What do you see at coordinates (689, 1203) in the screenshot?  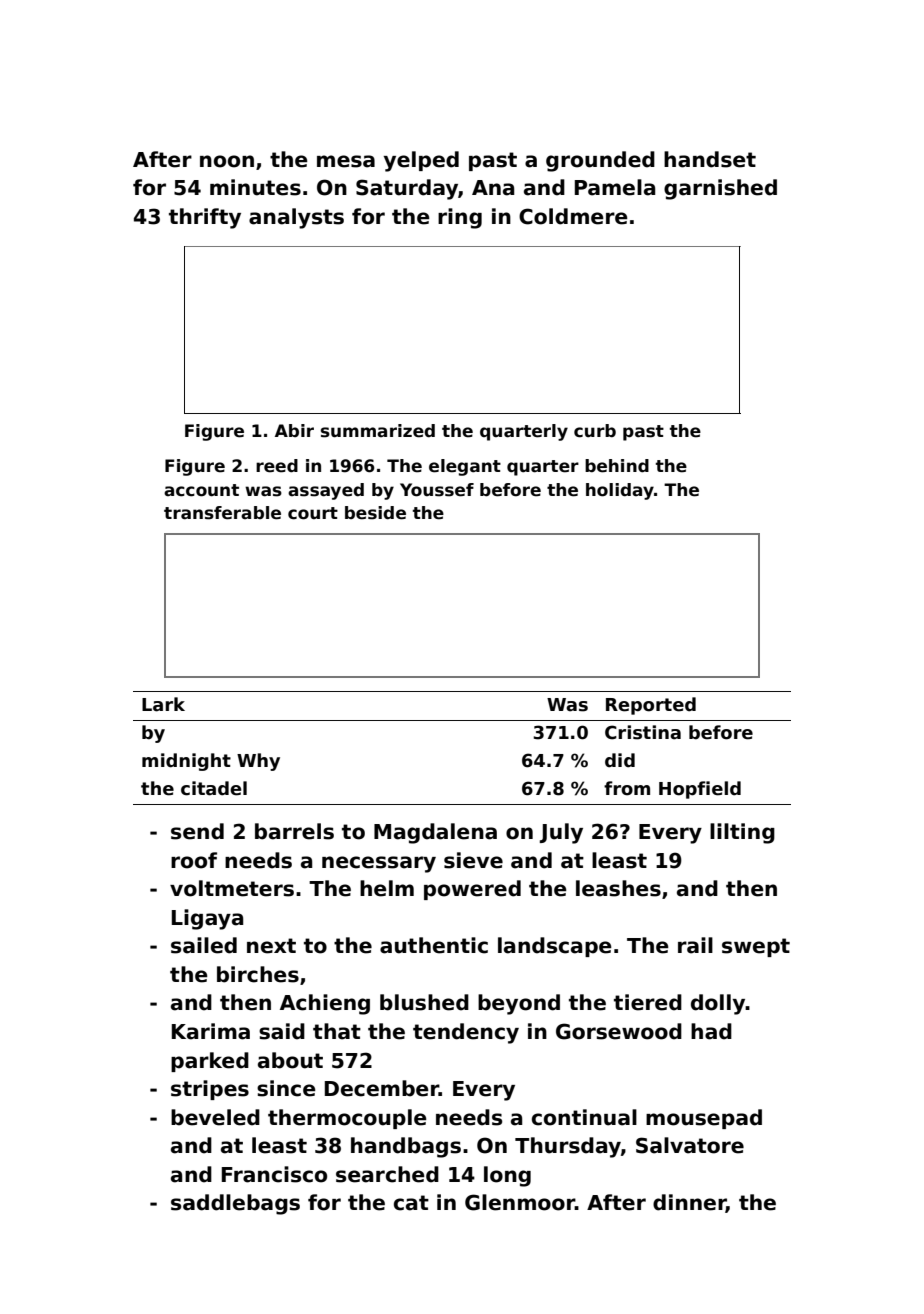 I see `dinner` at bounding box center [689, 1203].
